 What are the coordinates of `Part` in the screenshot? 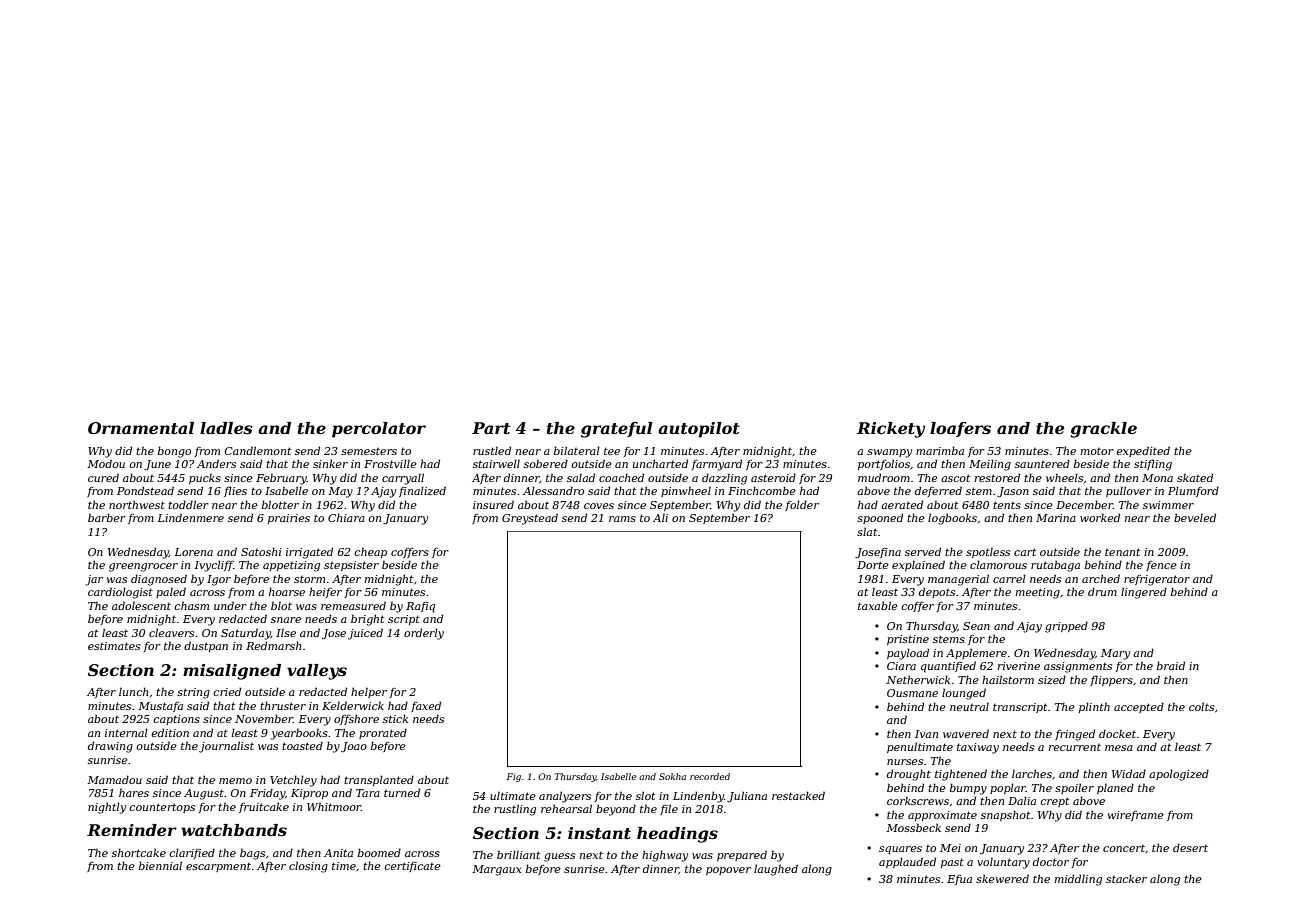 It's located at (491, 428).
